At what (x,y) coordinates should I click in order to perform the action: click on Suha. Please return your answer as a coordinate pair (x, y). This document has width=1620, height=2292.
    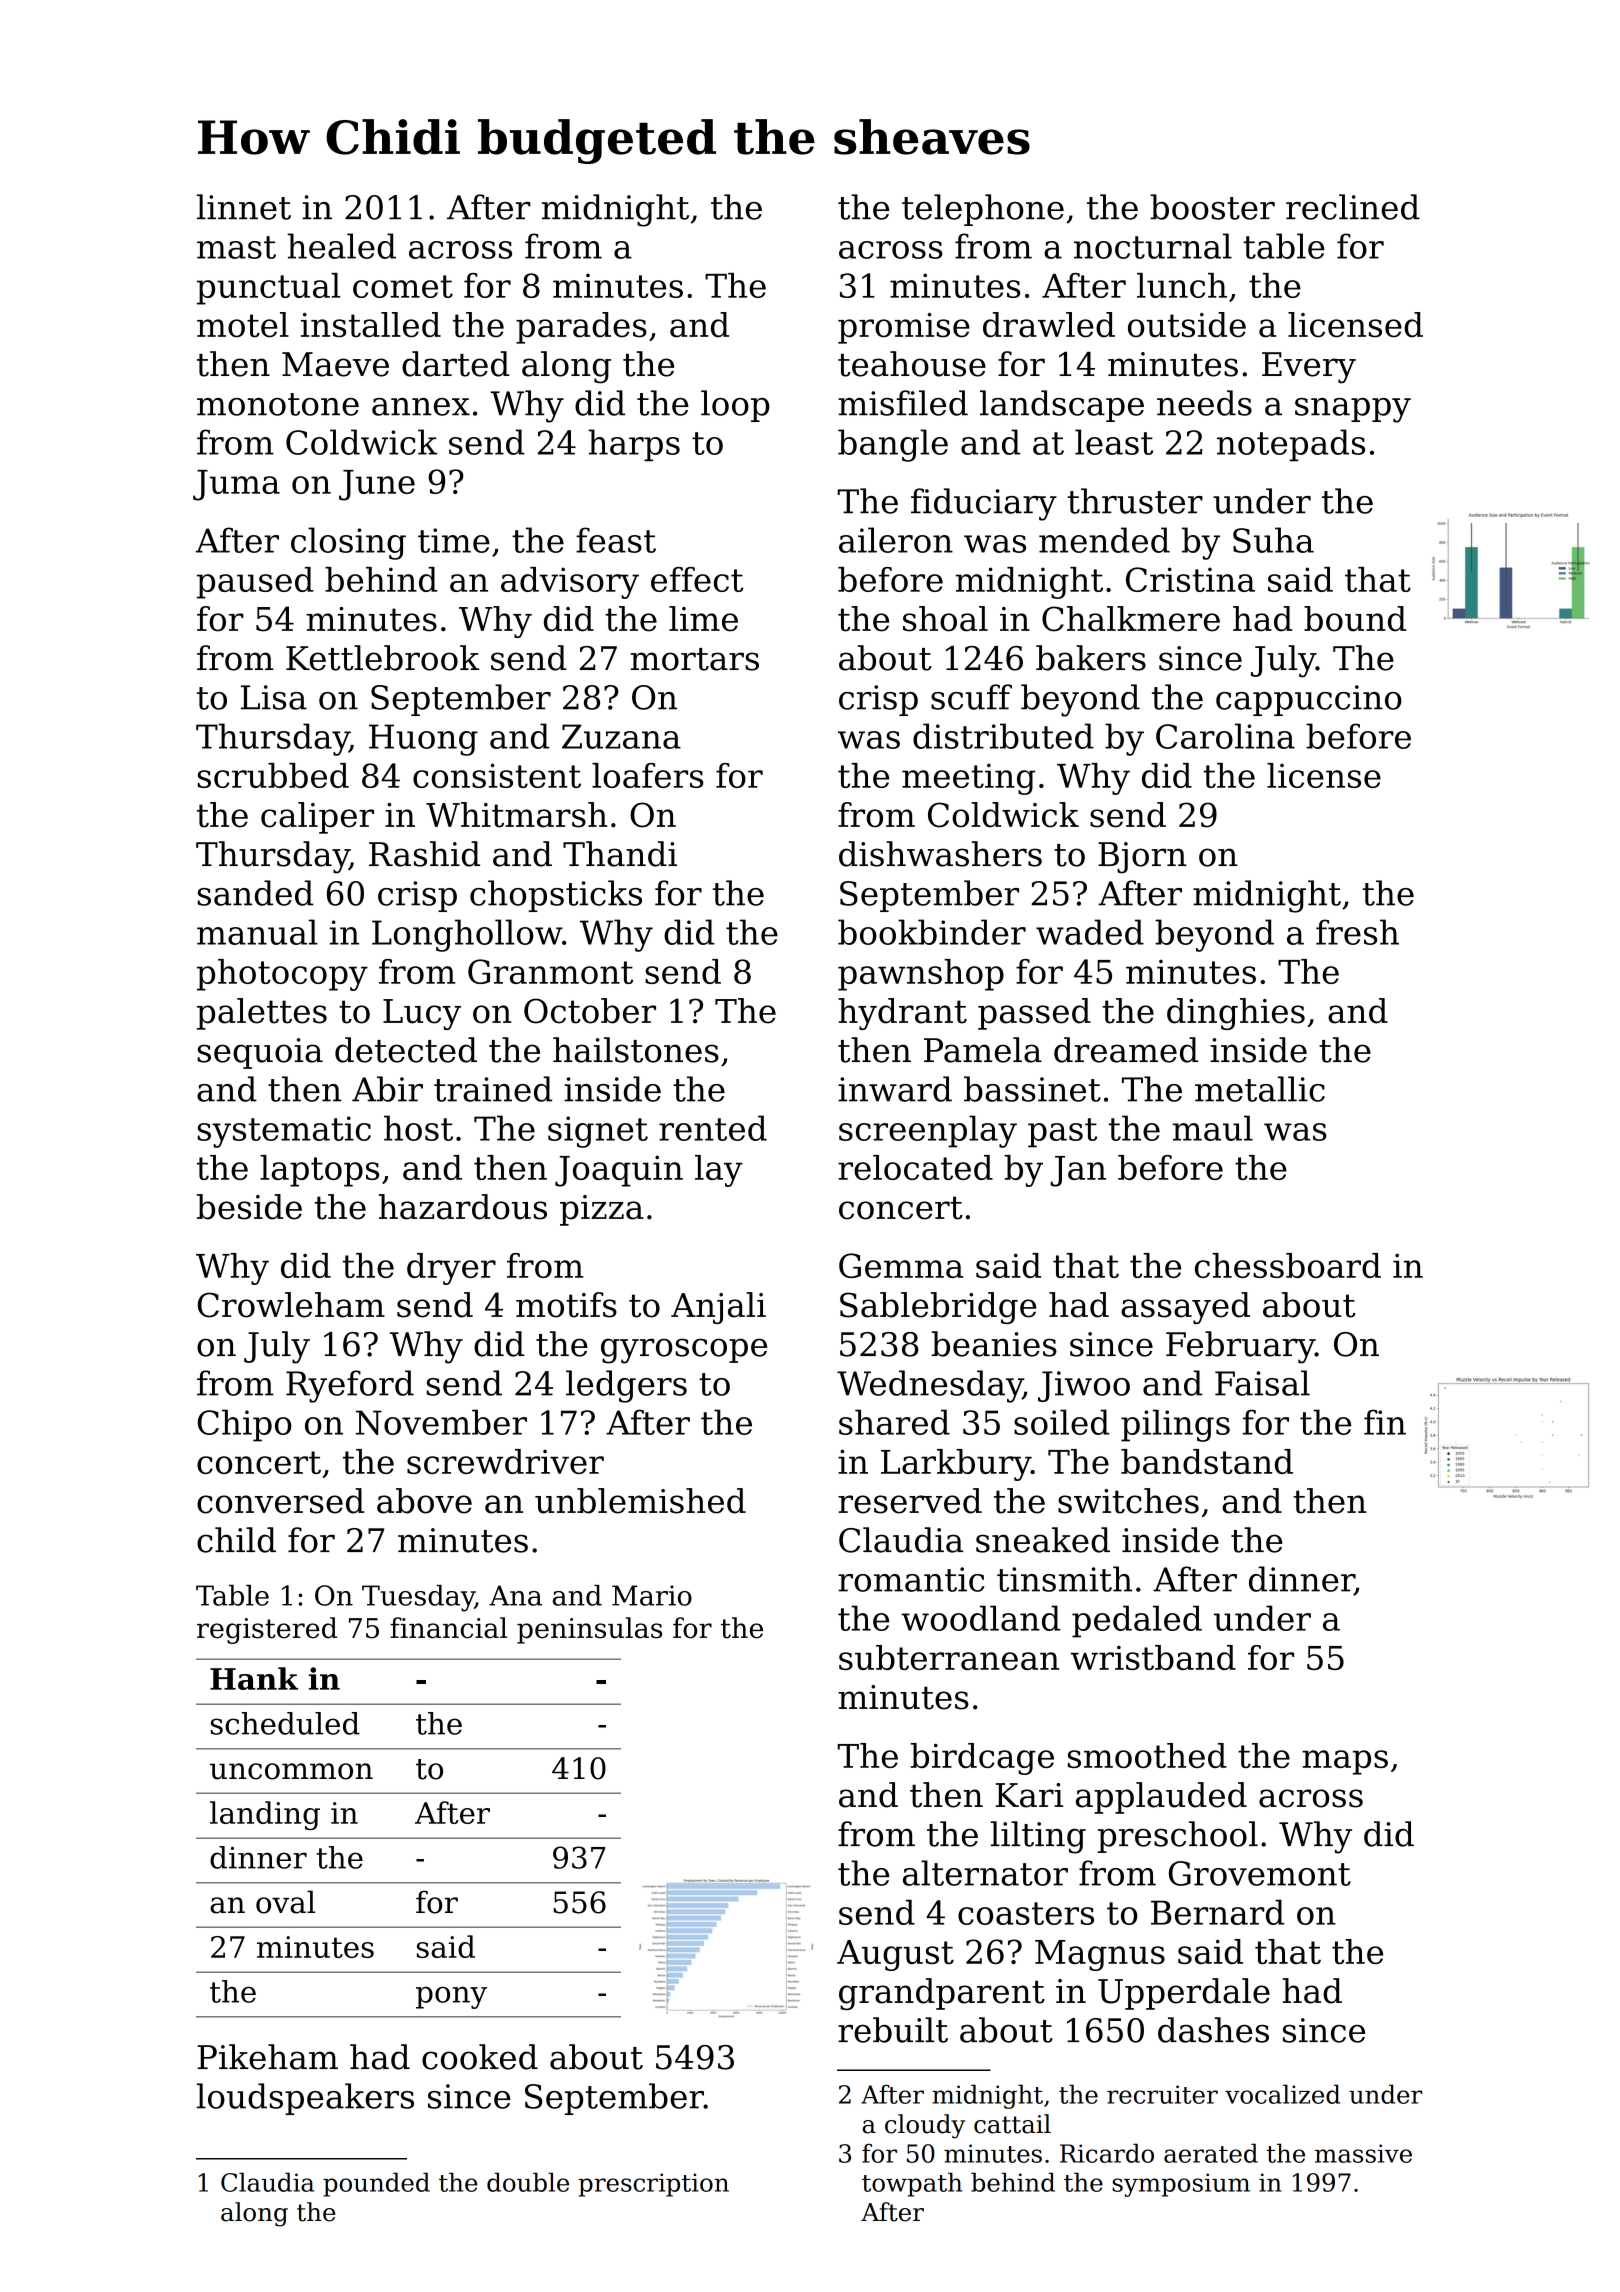
    Looking at the image, I should click on (1273, 540).
